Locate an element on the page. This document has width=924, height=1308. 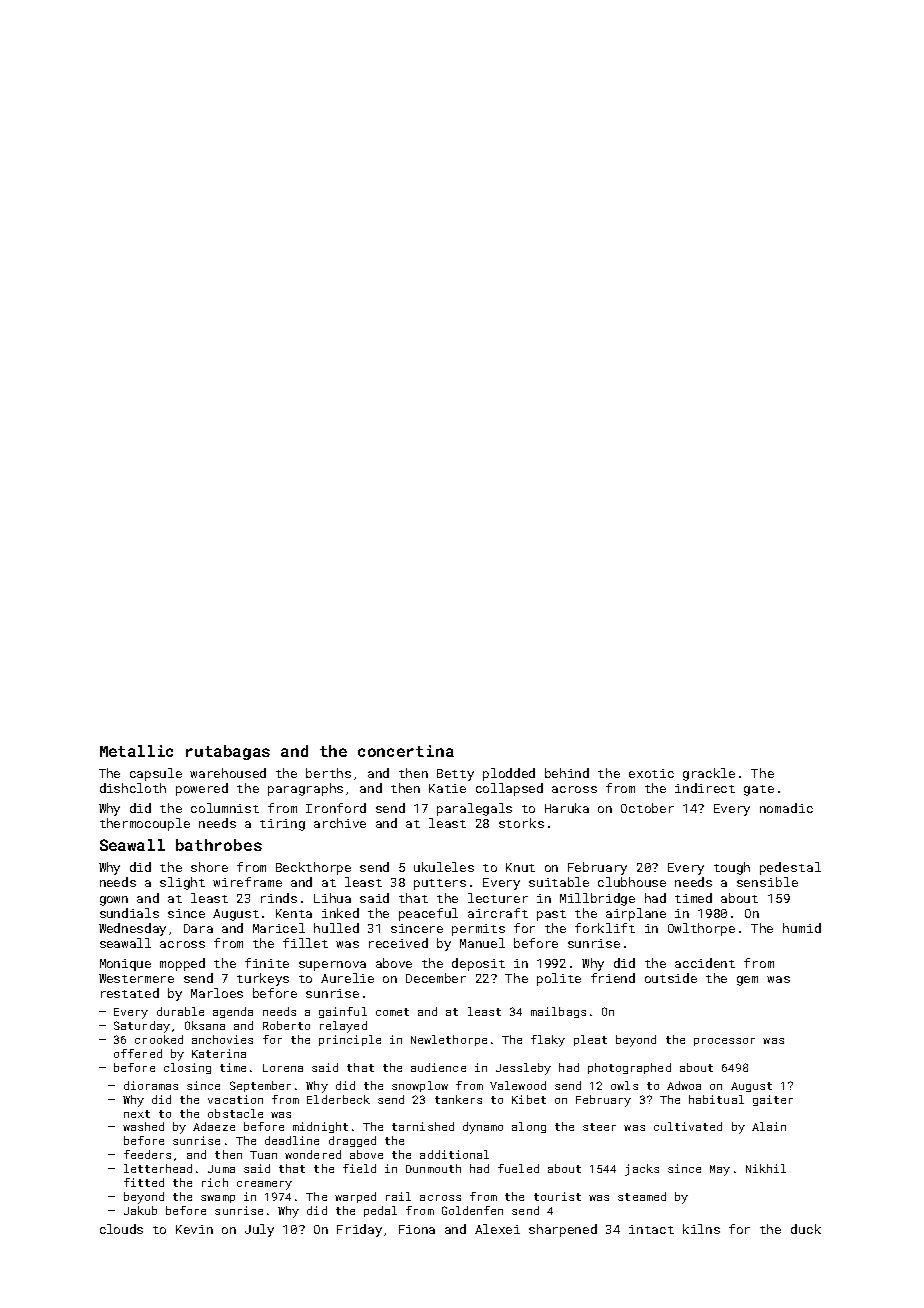
kilns is located at coordinates (701, 1229).
